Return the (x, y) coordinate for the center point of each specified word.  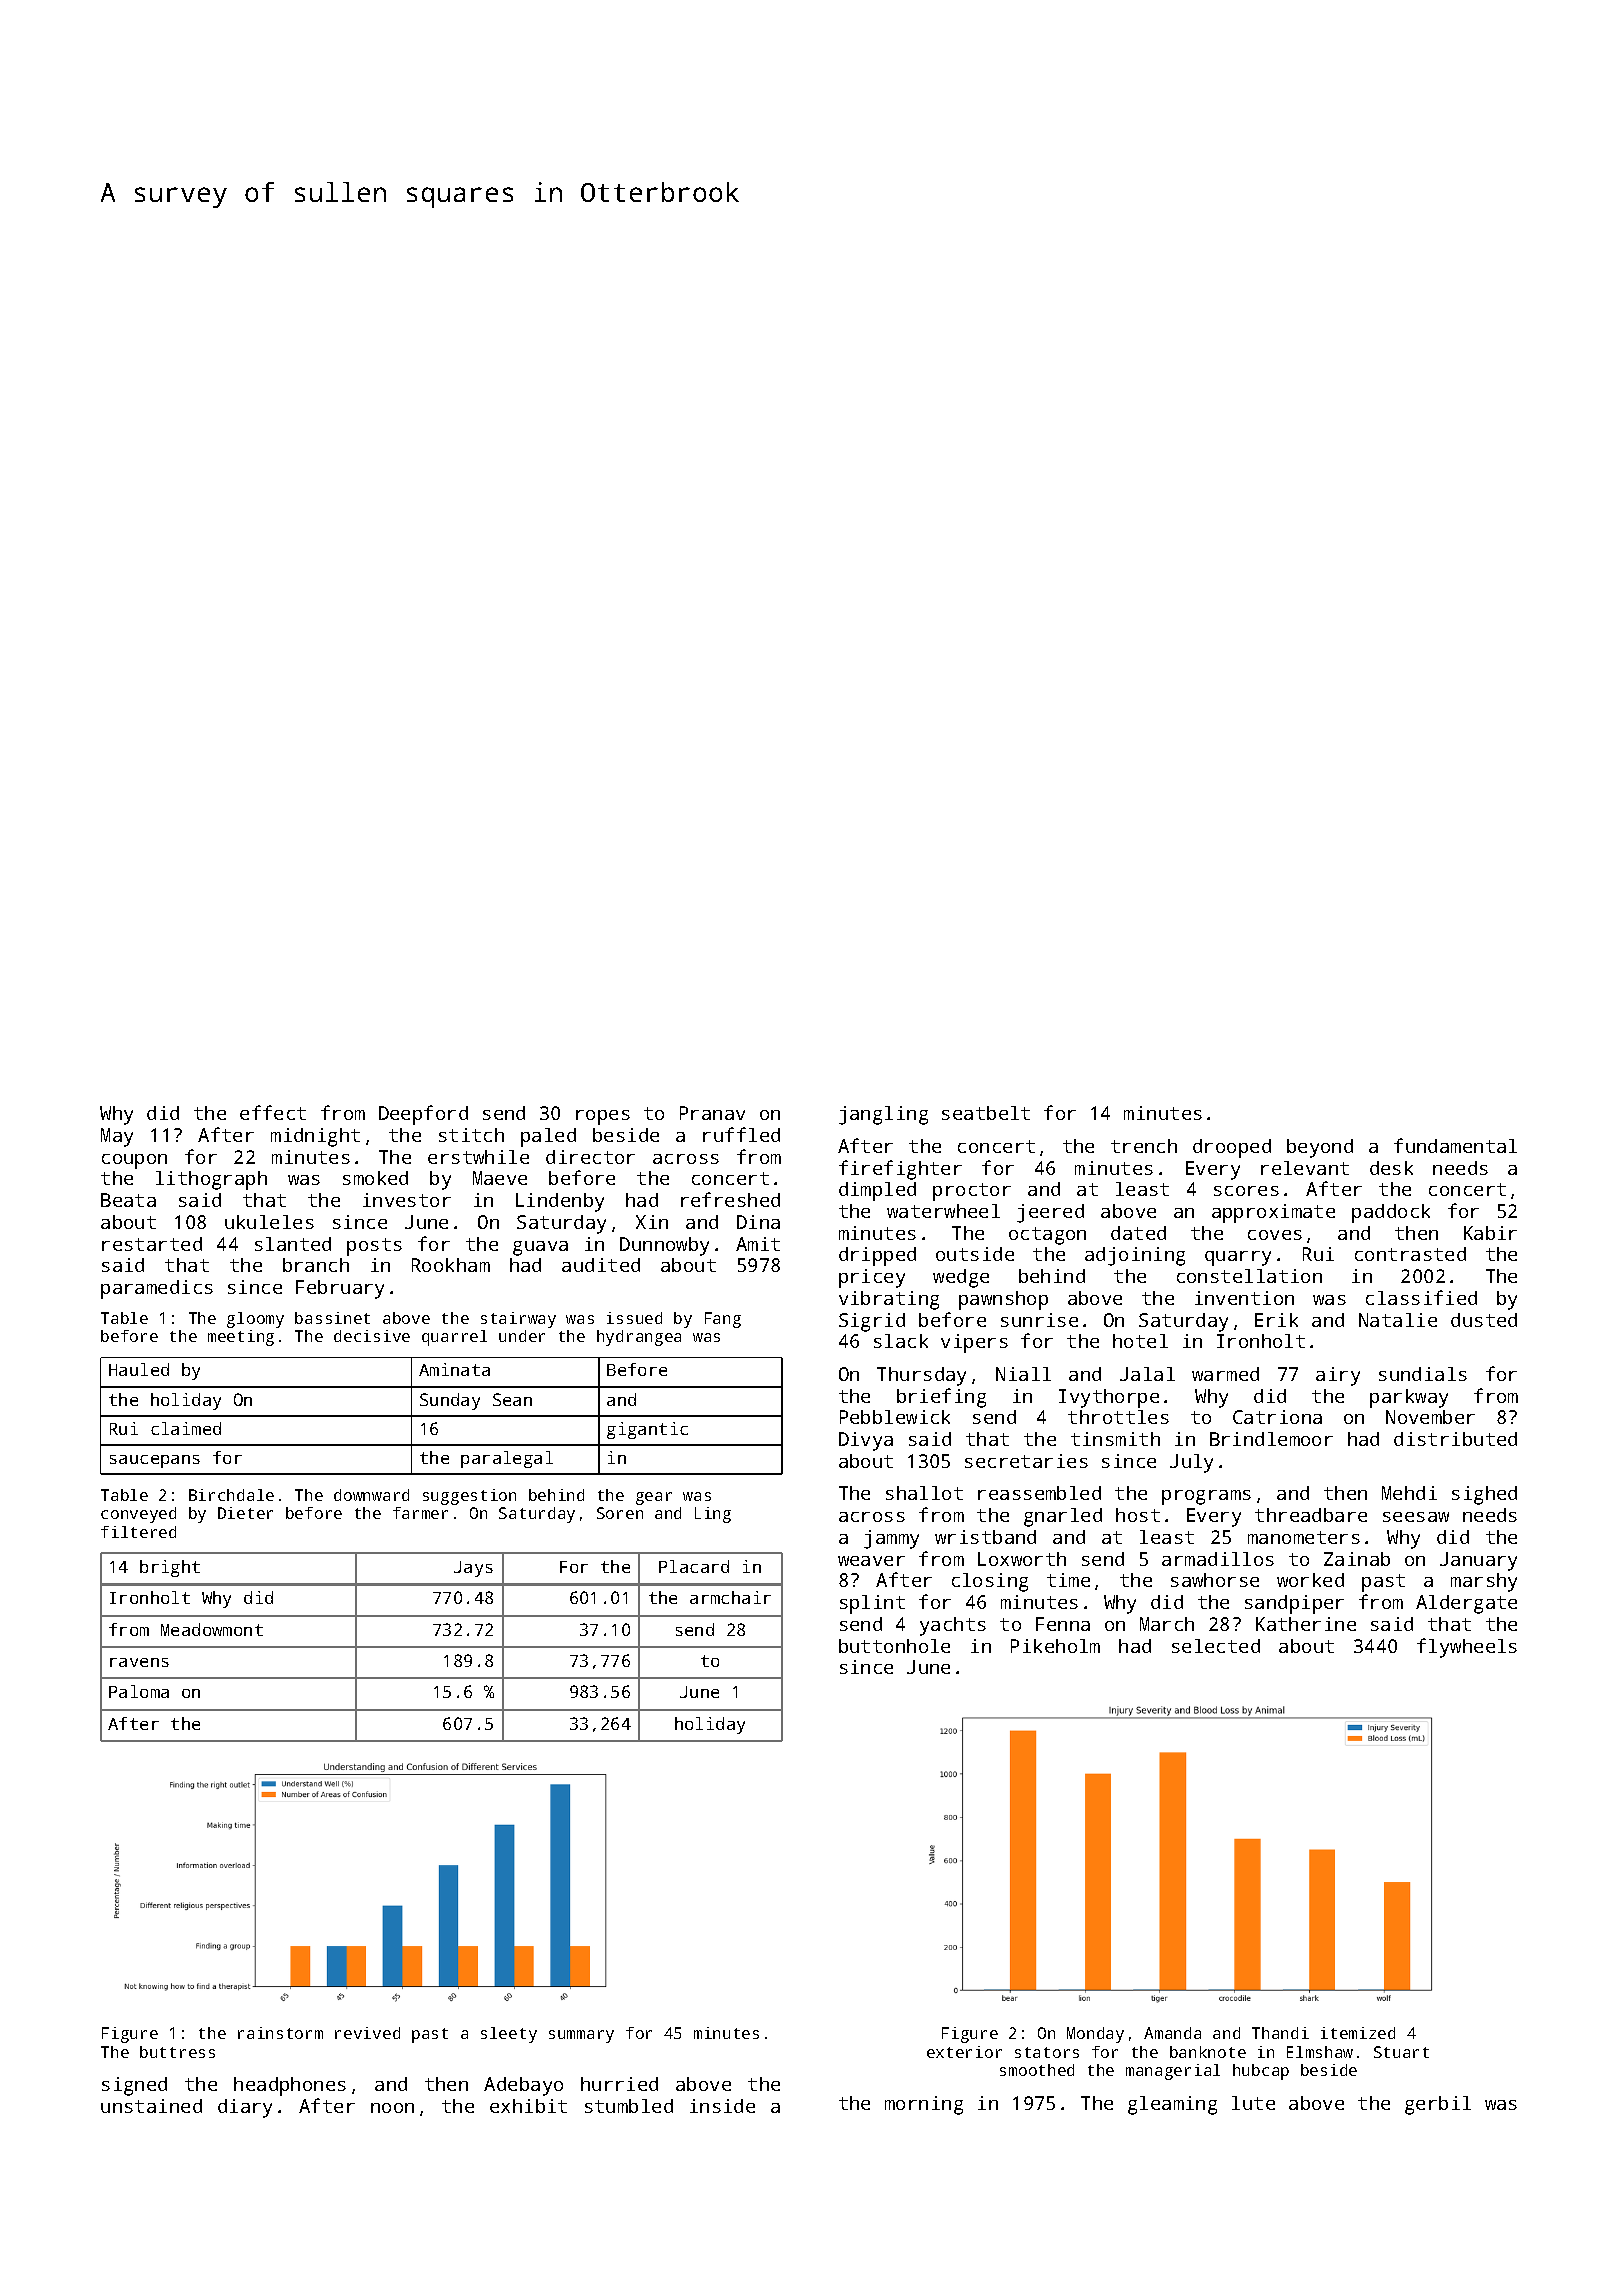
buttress (177, 2052)
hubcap (1261, 2072)
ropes (603, 1117)
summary (581, 2036)
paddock (1391, 1213)
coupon (134, 1161)
